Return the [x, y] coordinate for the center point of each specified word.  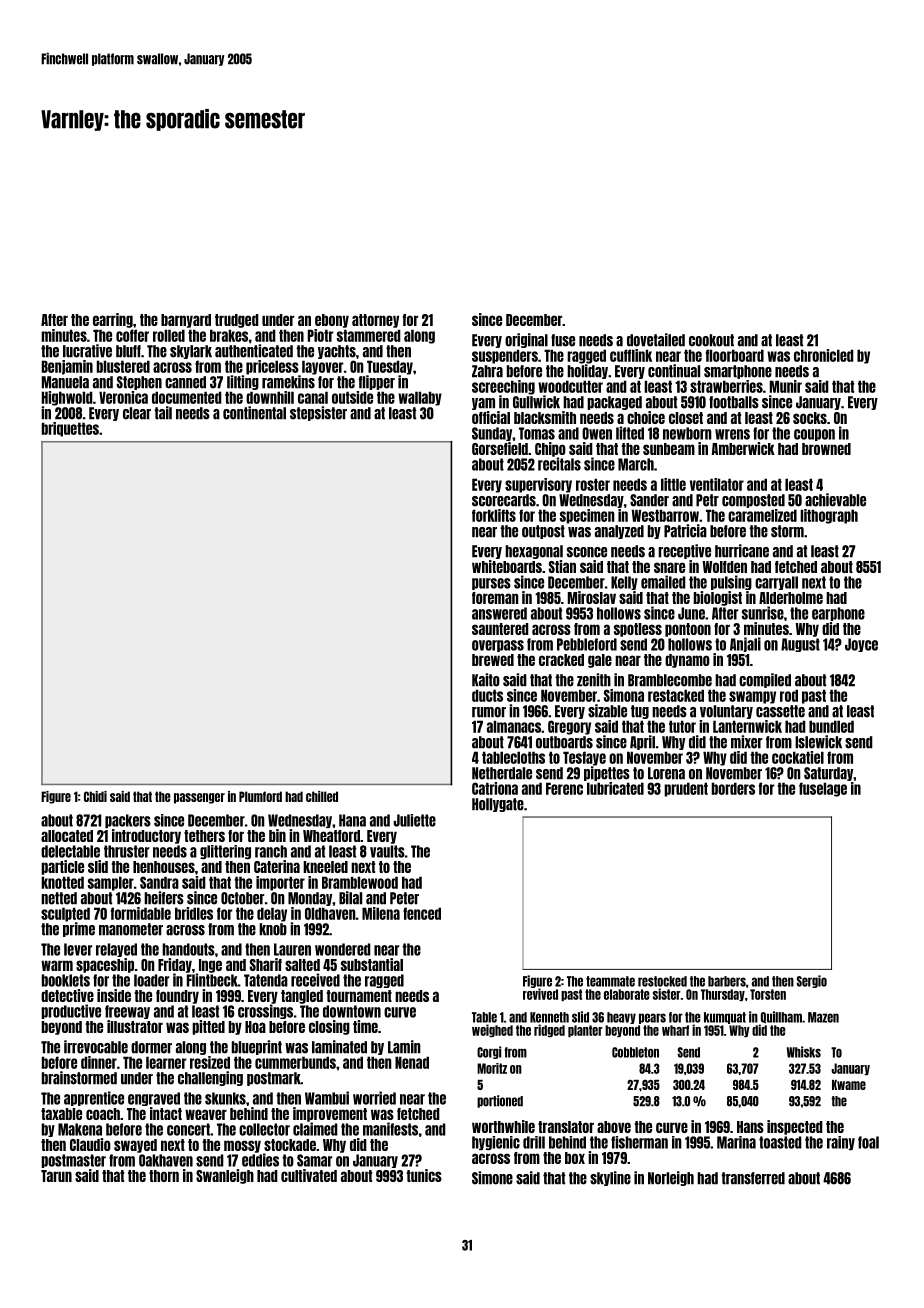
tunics [424, 1175]
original [526, 340]
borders [733, 788]
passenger [199, 798]
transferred [753, 1178]
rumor [489, 712]
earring [113, 320]
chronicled [824, 355]
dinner [99, 1062]
